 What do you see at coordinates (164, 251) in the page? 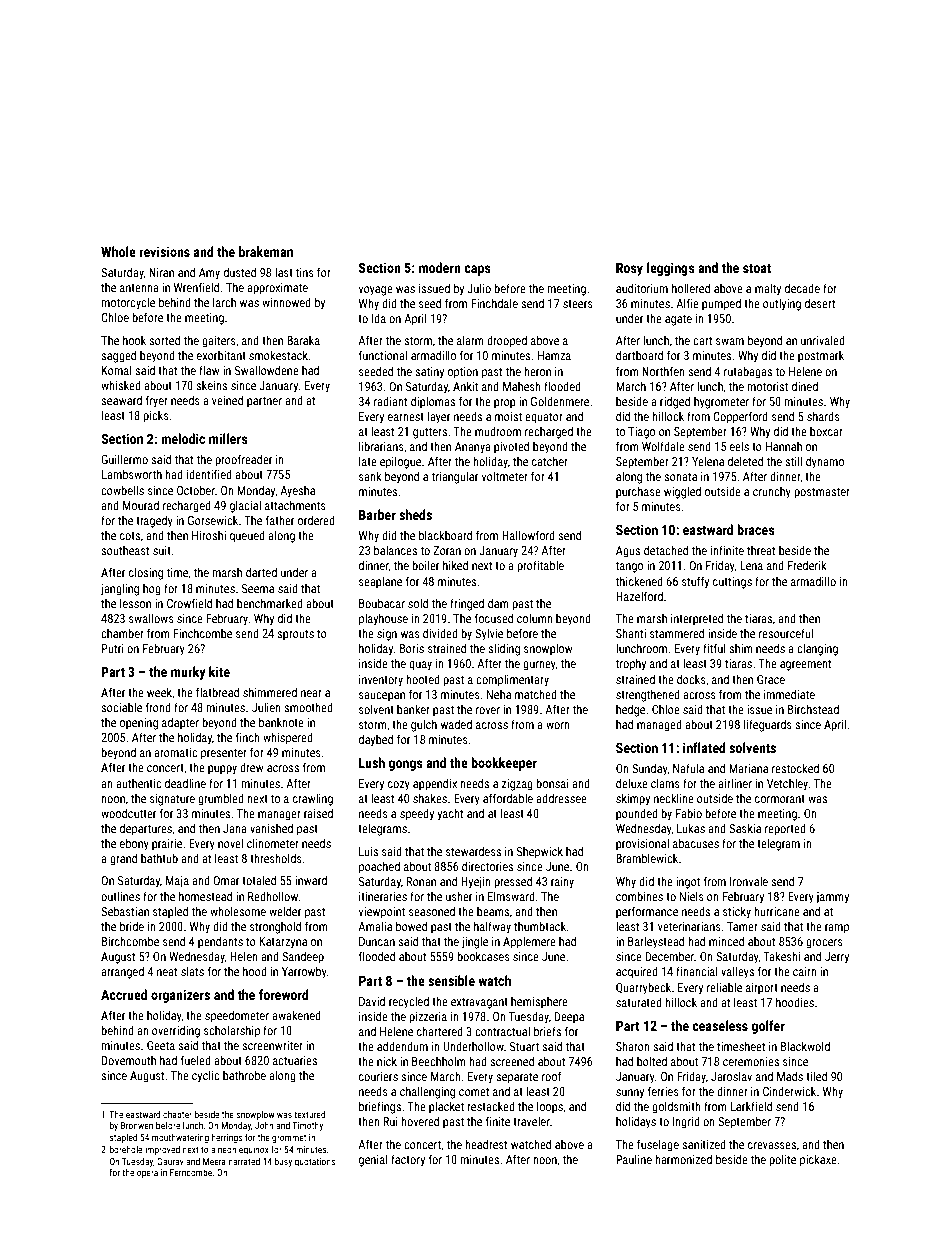
I see `revisions` at bounding box center [164, 251].
